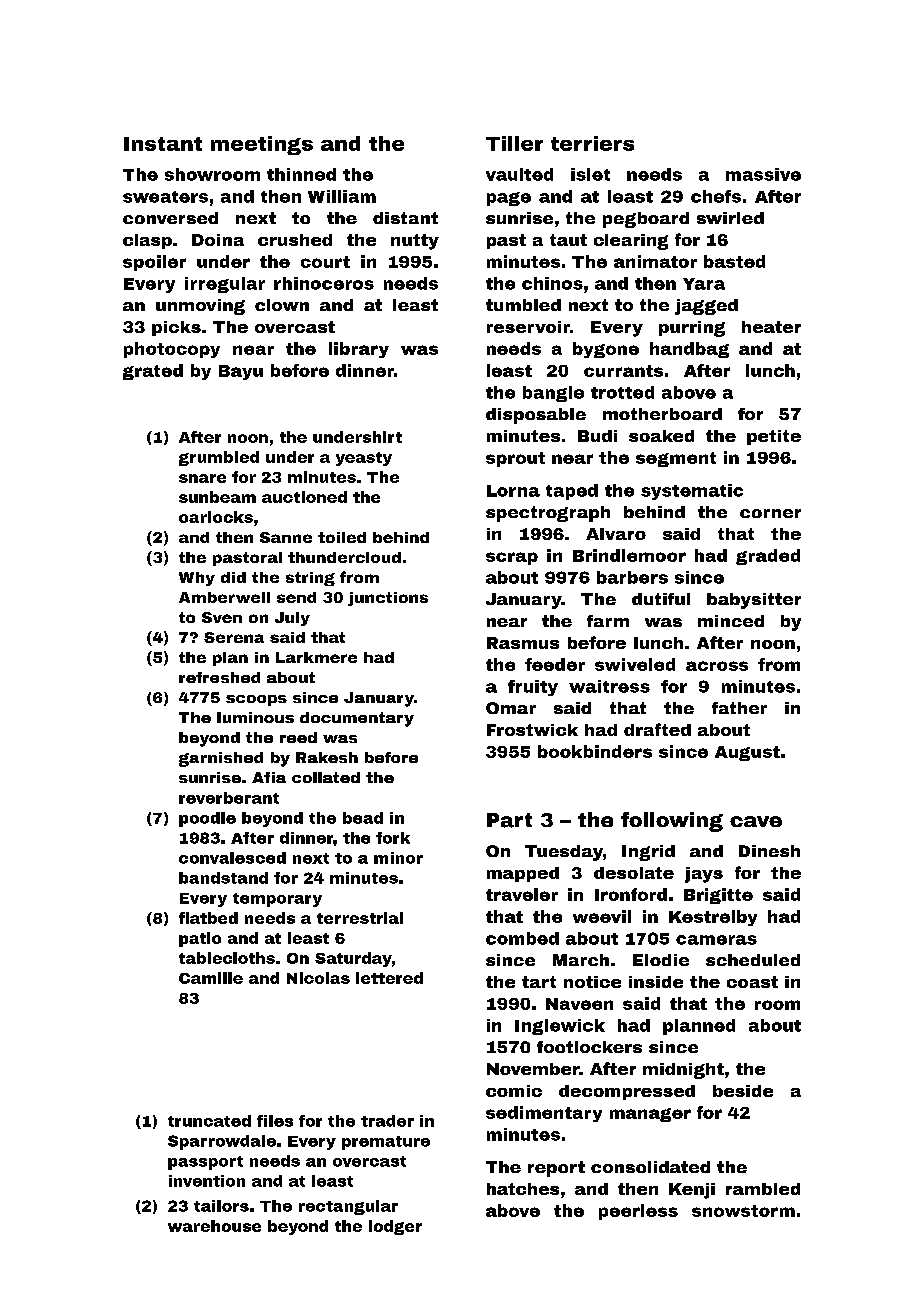 The height and width of the document is (1314, 924). I want to click on tart, so click(539, 982).
